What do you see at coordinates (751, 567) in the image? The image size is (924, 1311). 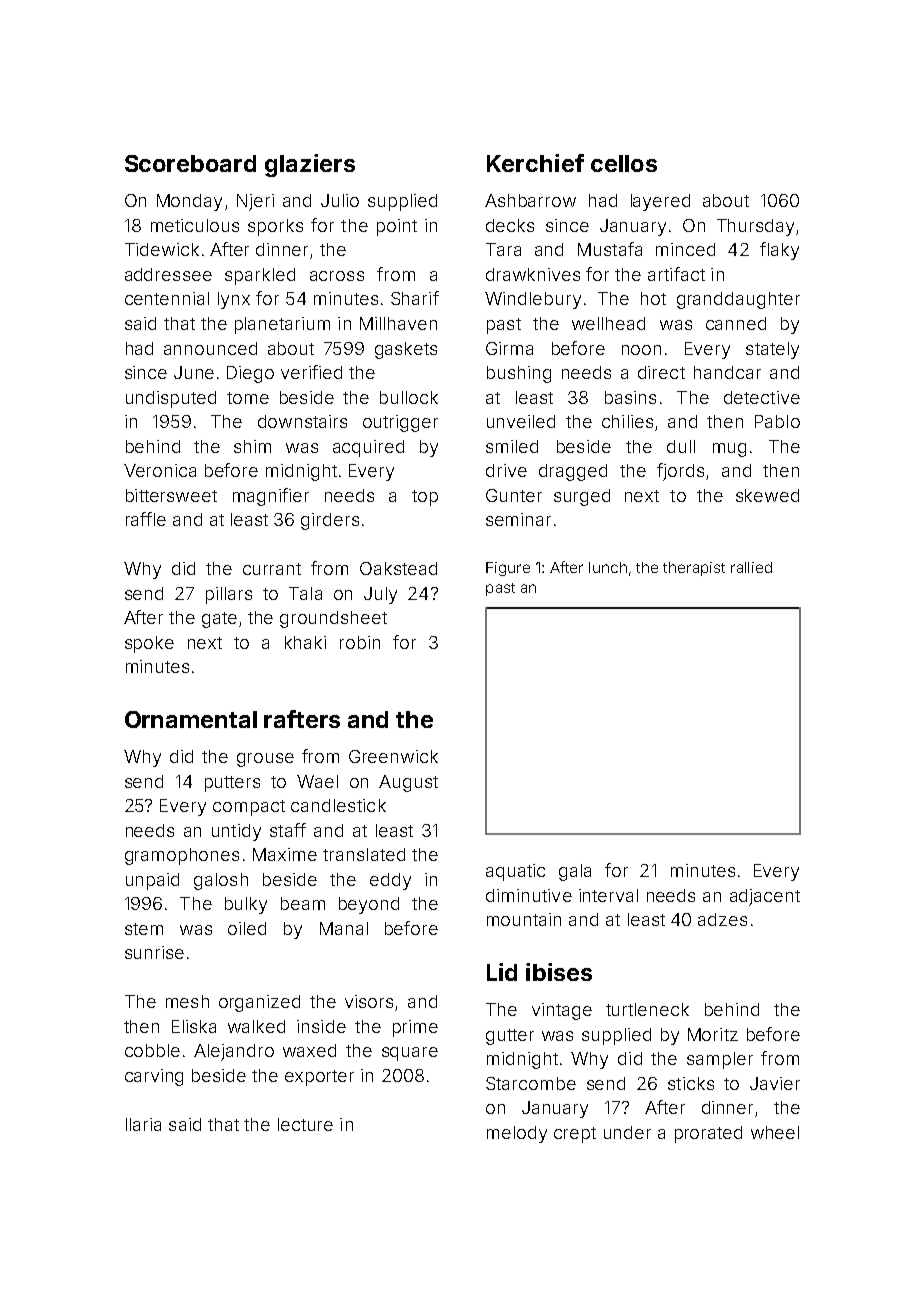 I see `rallied` at bounding box center [751, 567].
